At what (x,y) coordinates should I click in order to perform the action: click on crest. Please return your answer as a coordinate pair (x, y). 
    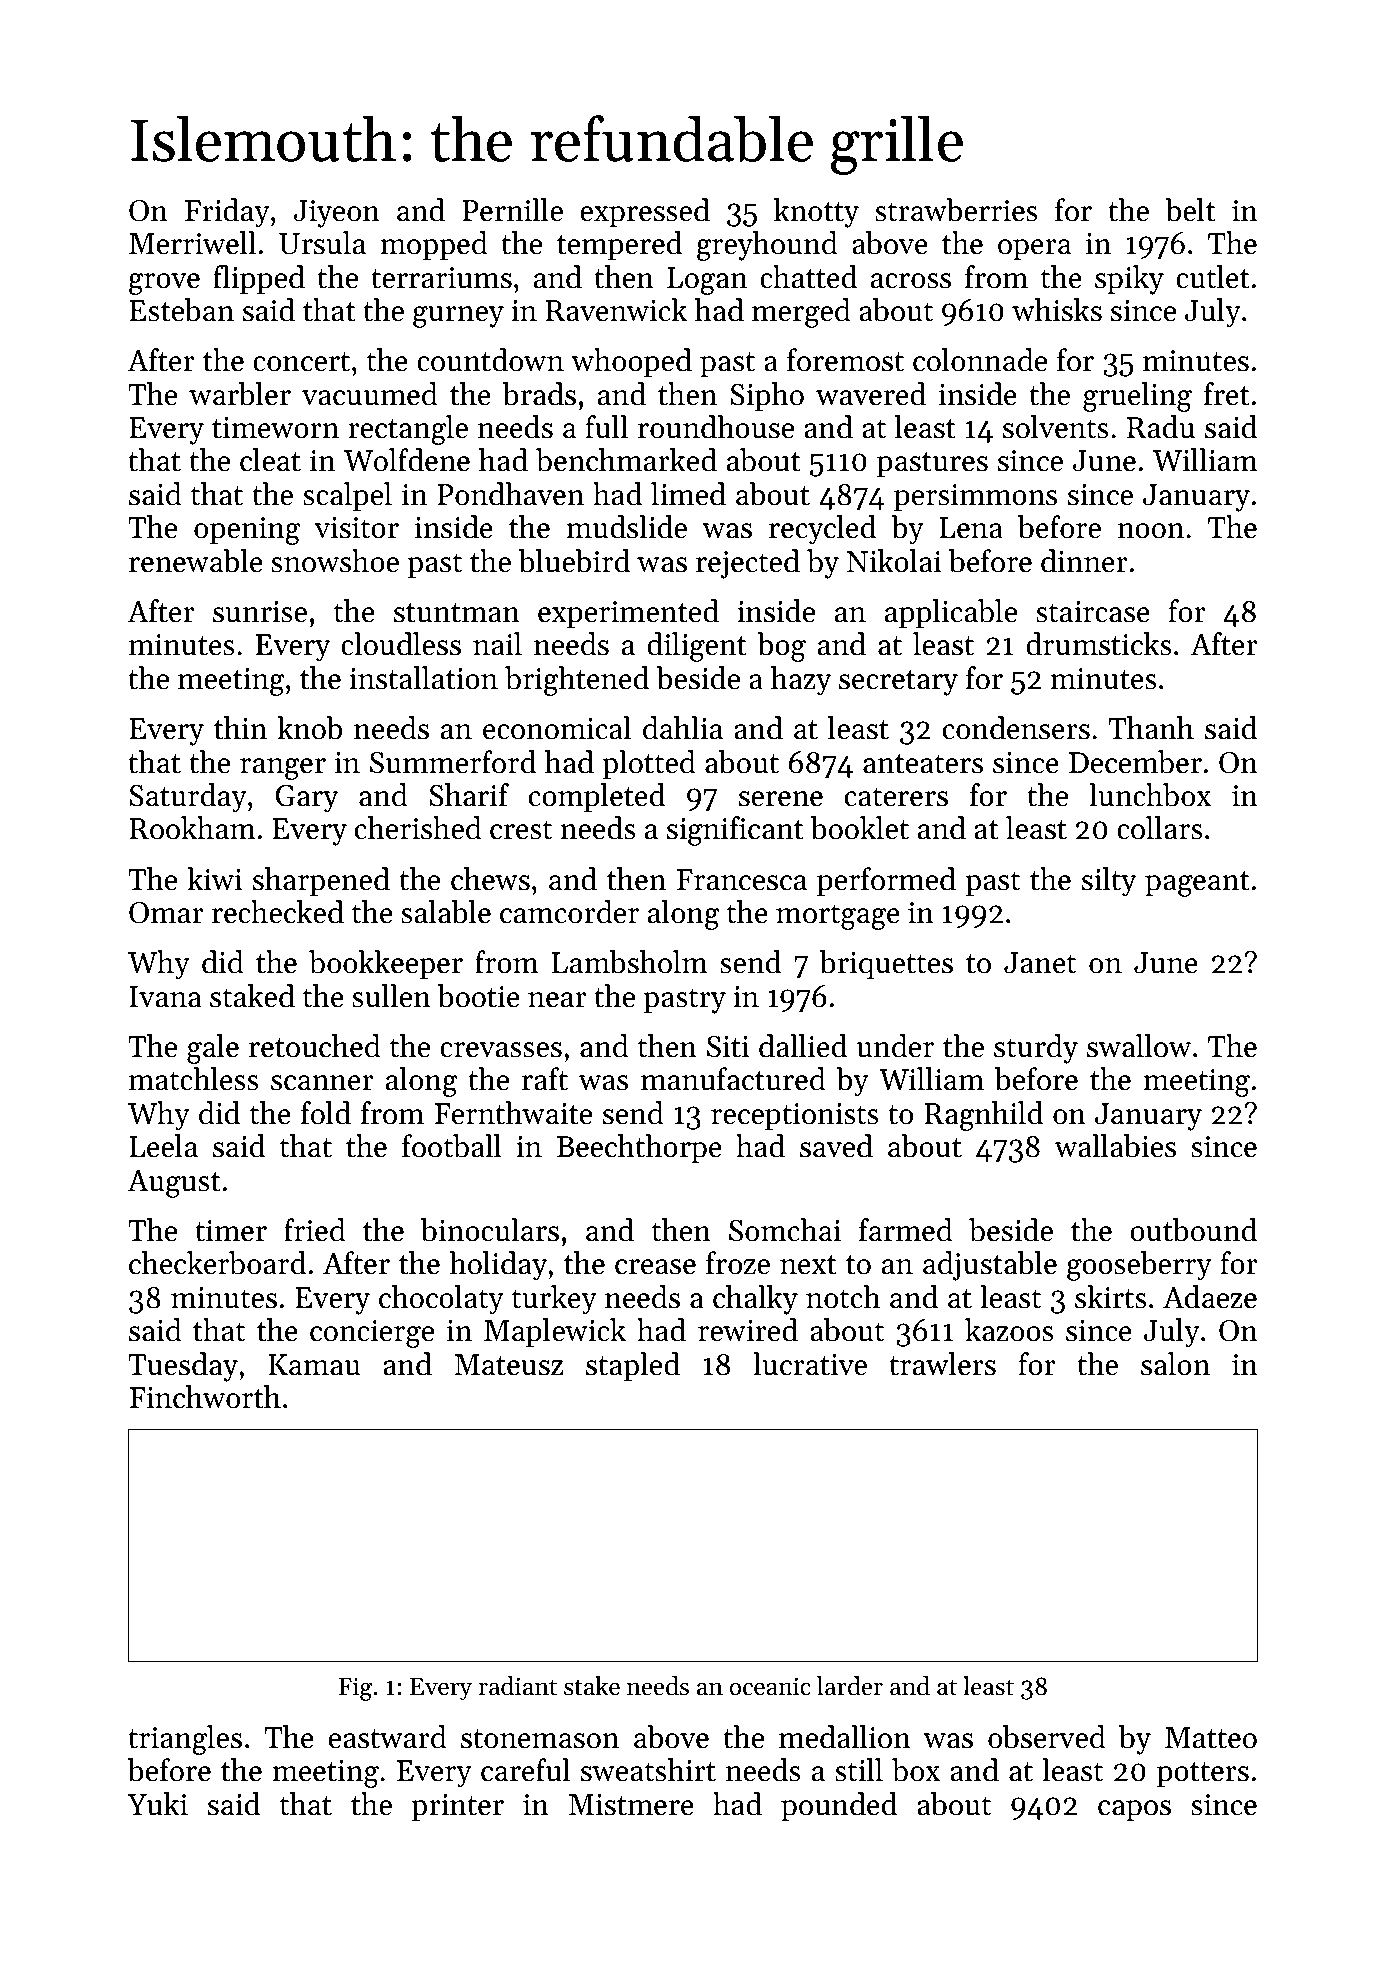
    Looking at the image, I should click on (521, 830).
